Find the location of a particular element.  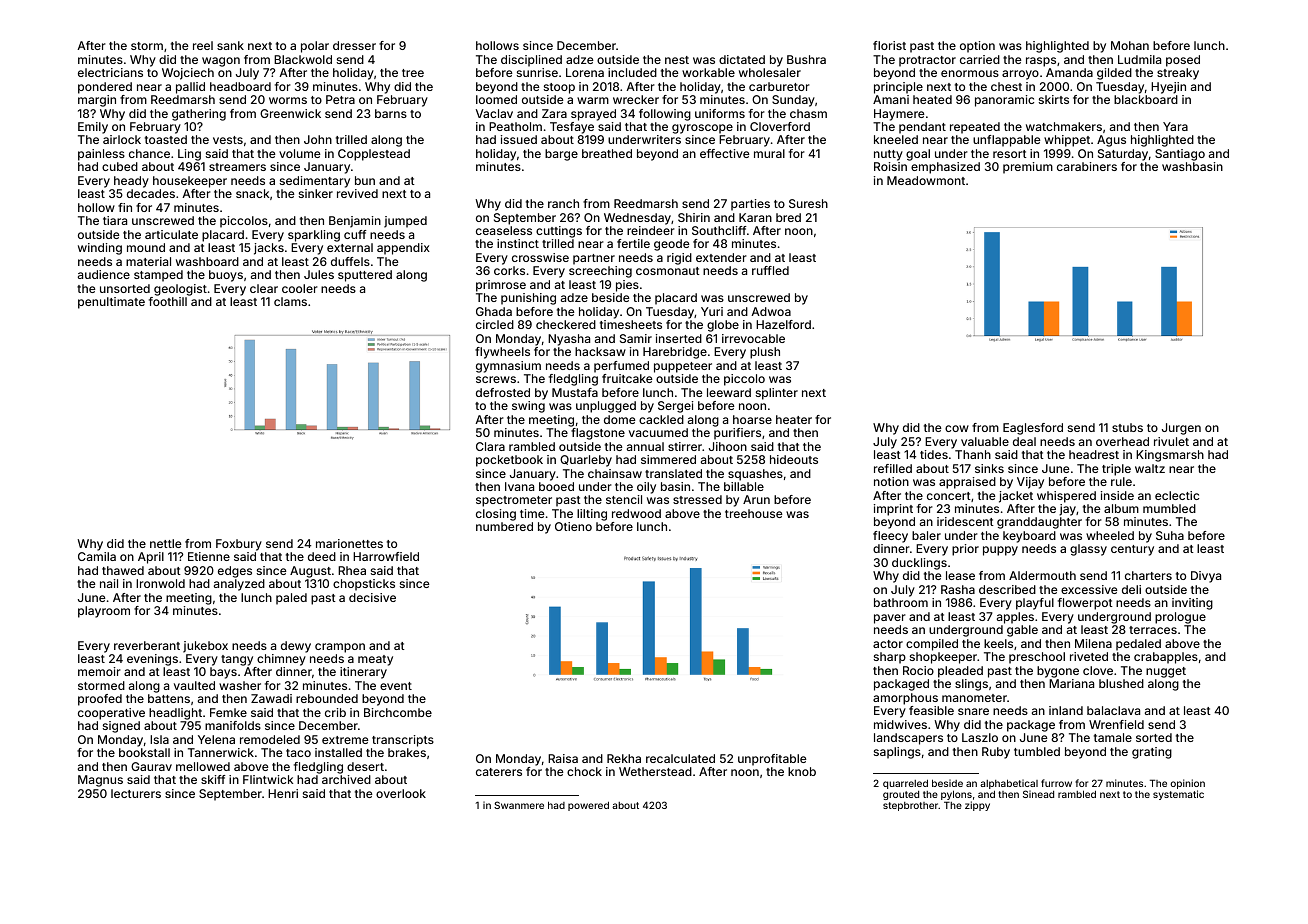

paver is located at coordinates (890, 619).
